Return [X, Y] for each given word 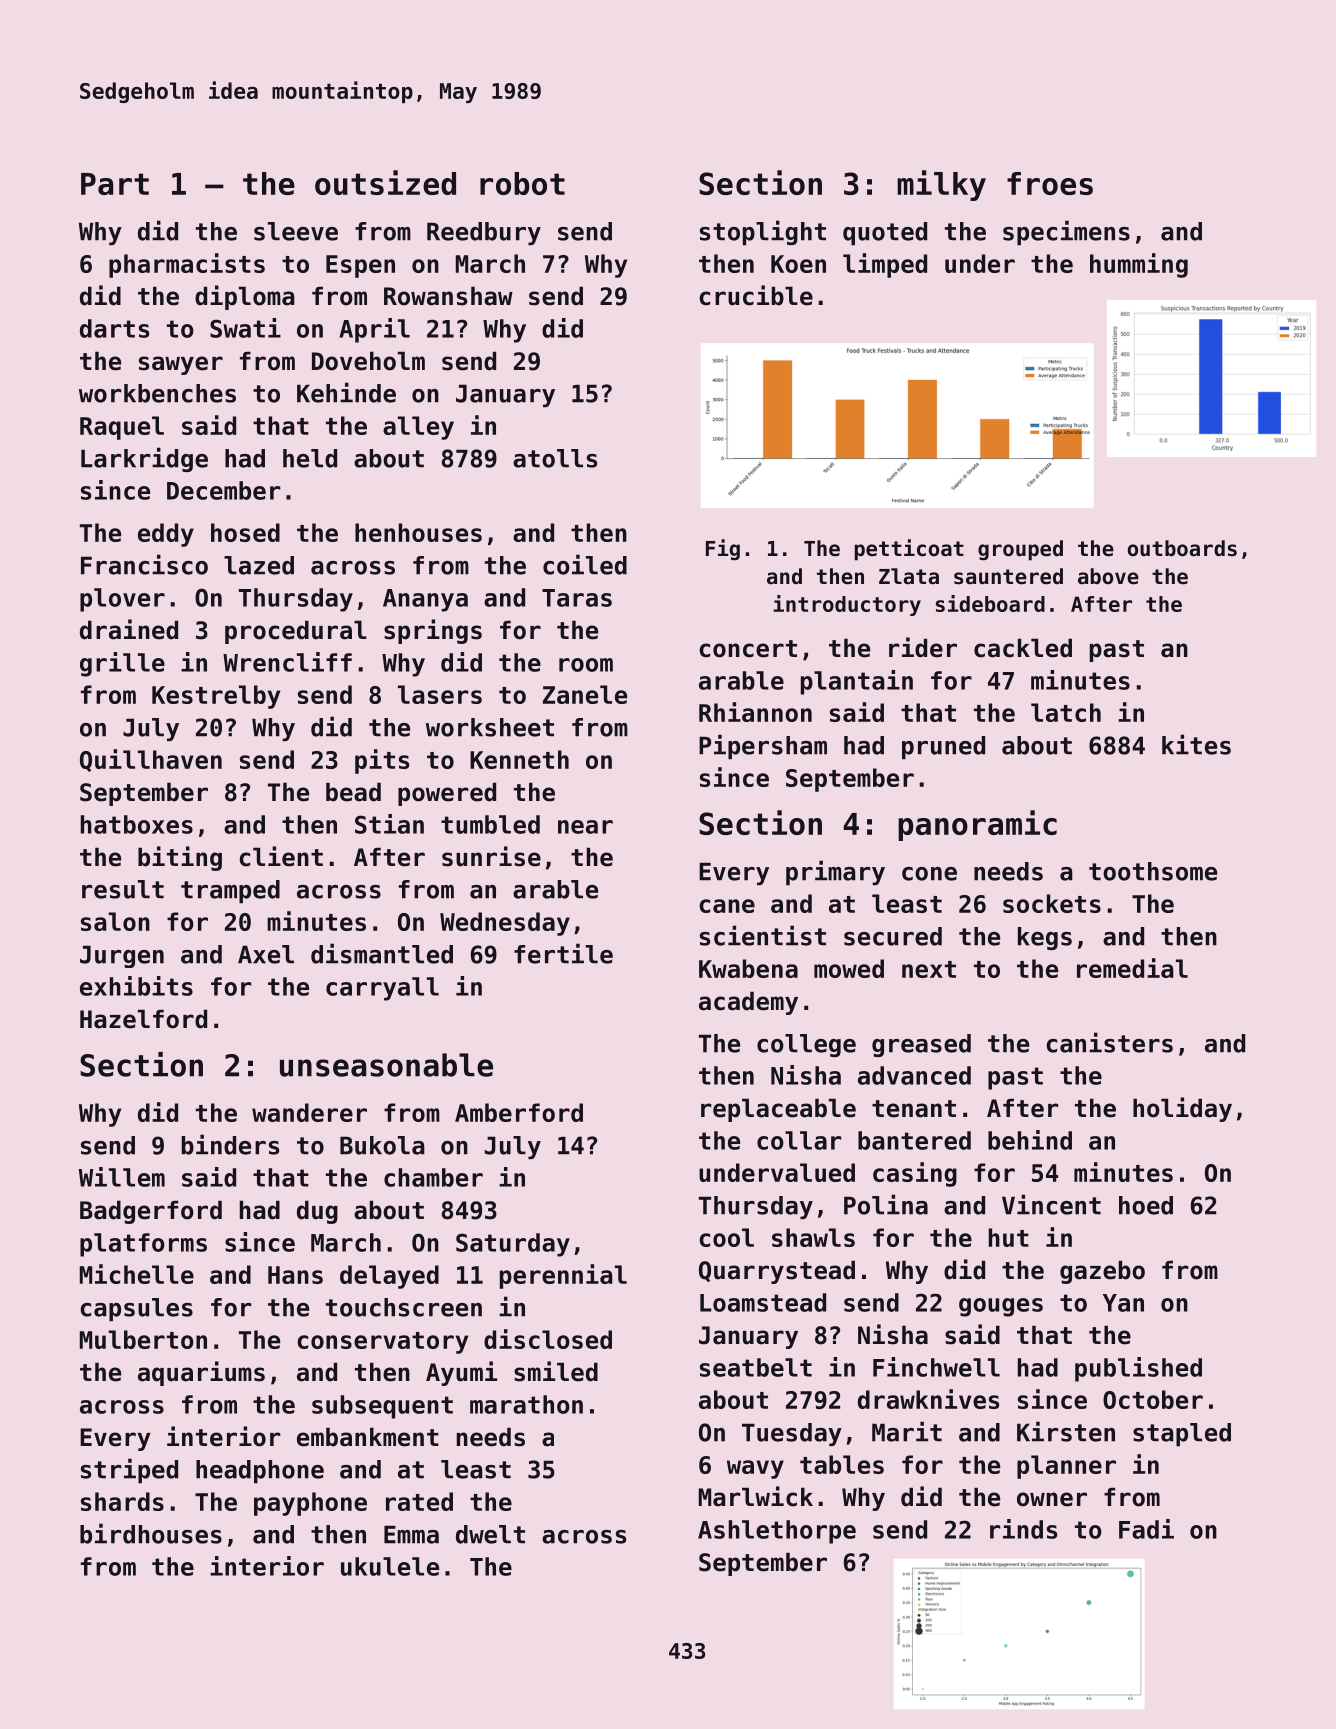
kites [1196, 744]
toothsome [1153, 871]
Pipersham [763, 747]
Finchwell [936, 1367]
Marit [907, 1431]
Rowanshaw [448, 296]
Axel [266, 954]
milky [941, 185]
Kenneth [519, 759]
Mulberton [143, 1339]
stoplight [763, 233]
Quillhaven [151, 760]
